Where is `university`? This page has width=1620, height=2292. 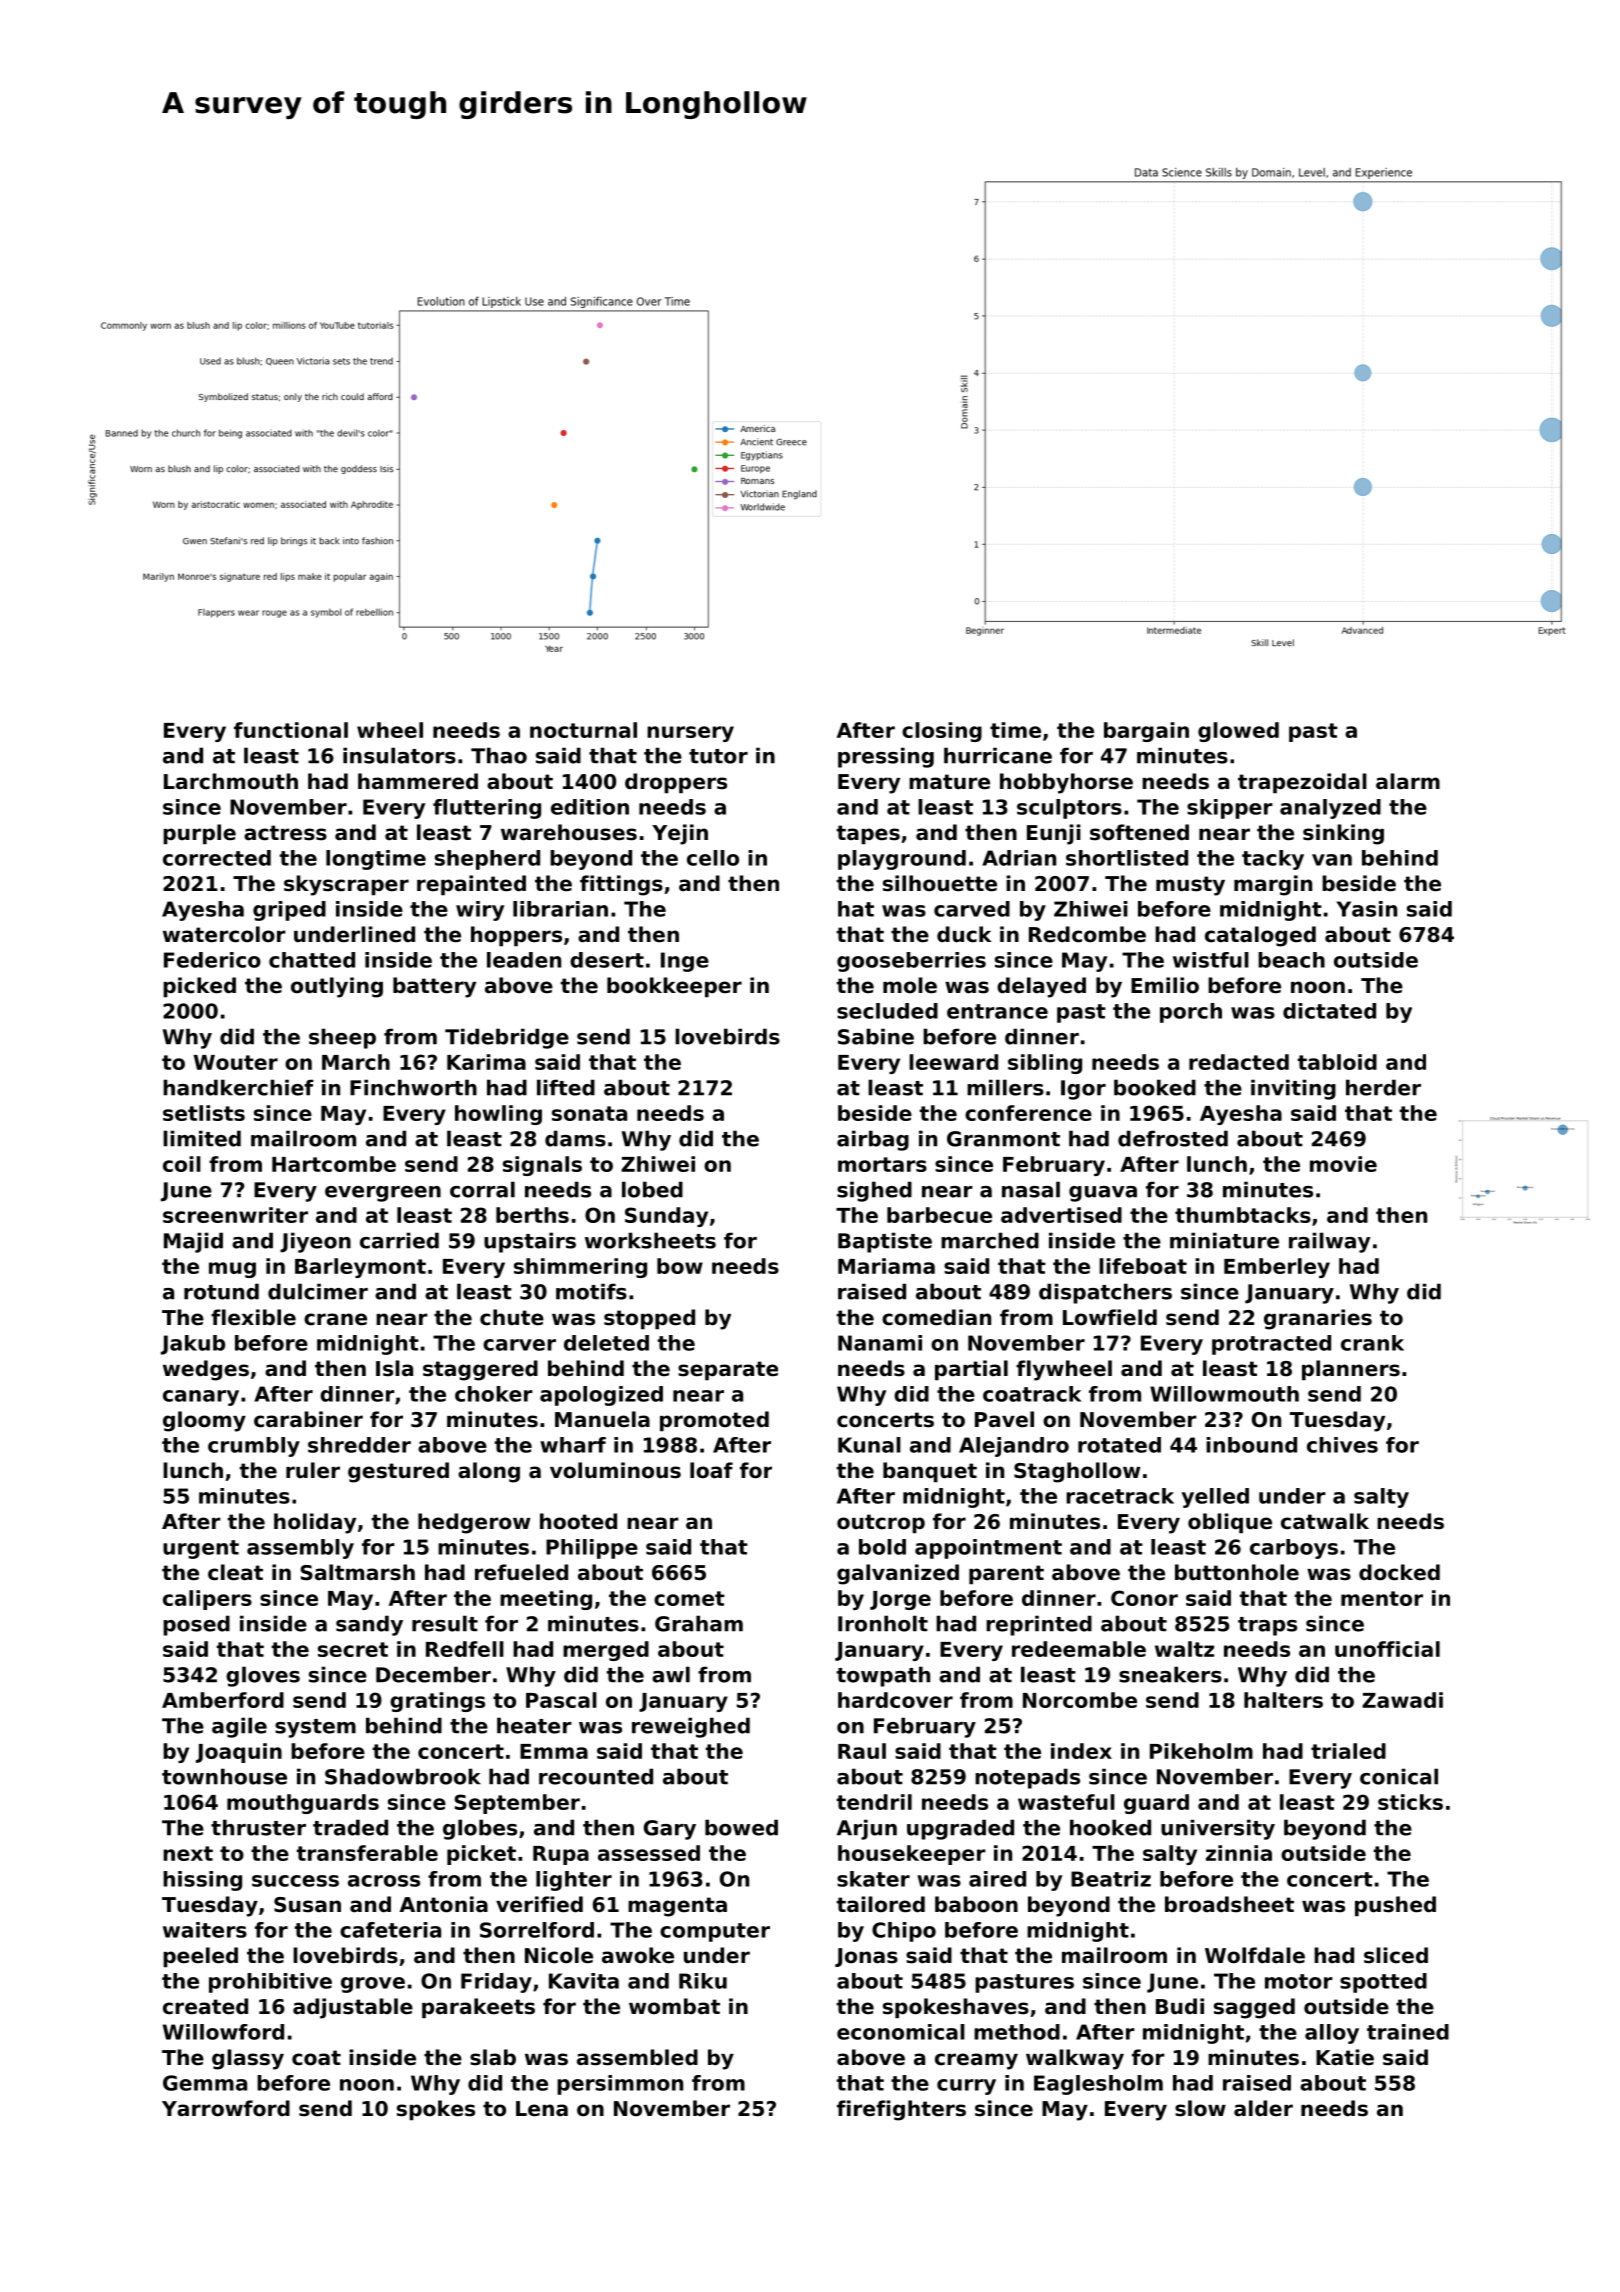 university is located at coordinates (1218, 1829).
